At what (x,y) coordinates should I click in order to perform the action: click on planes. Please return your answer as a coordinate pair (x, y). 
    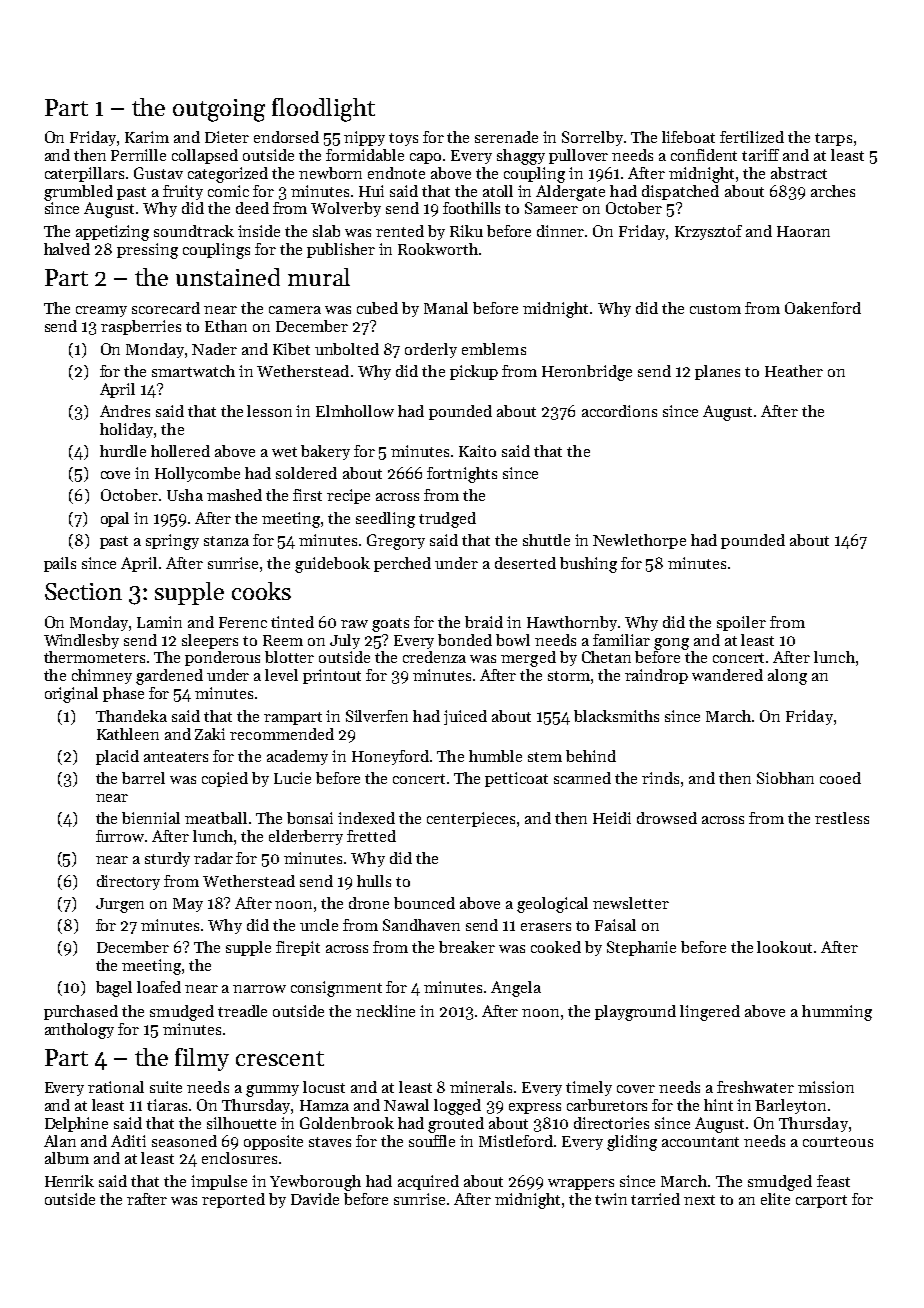
    Looking at the image, I should click on (717, 372).
